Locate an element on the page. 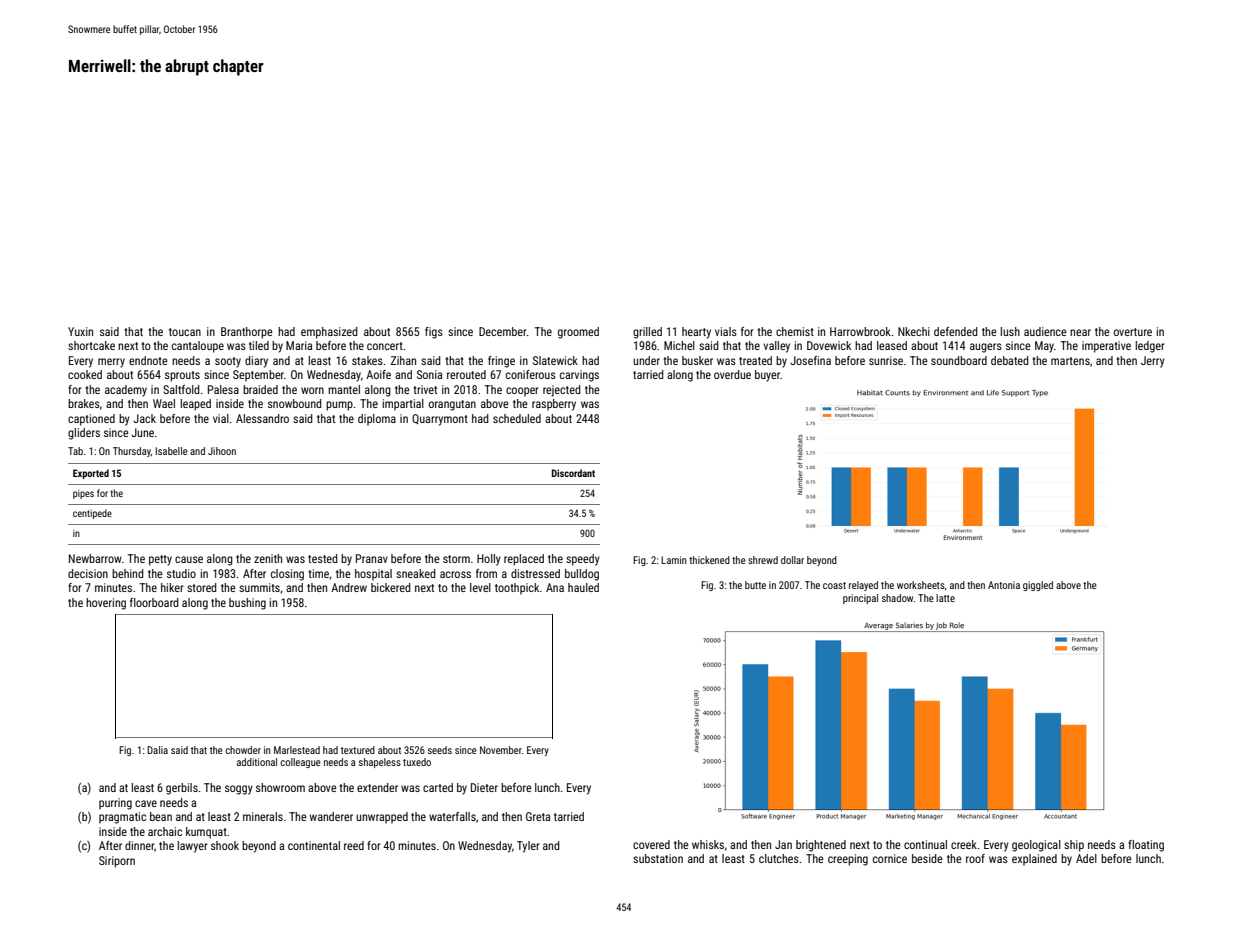 This page has height=952, width=1233. bulldog is located at coordinates (582, 575).
